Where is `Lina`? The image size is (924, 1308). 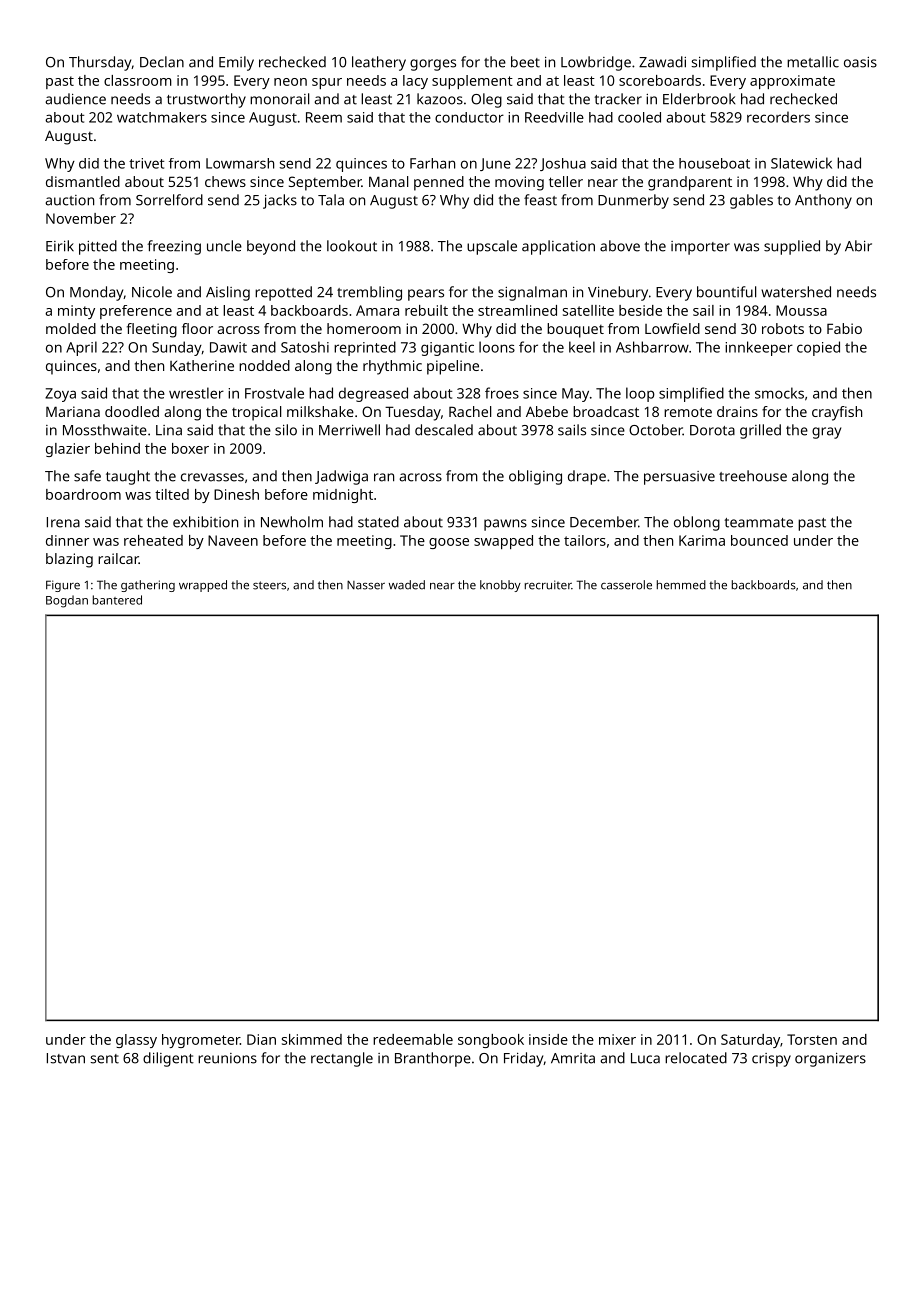
Lina is located at coordinates (169, 430).
